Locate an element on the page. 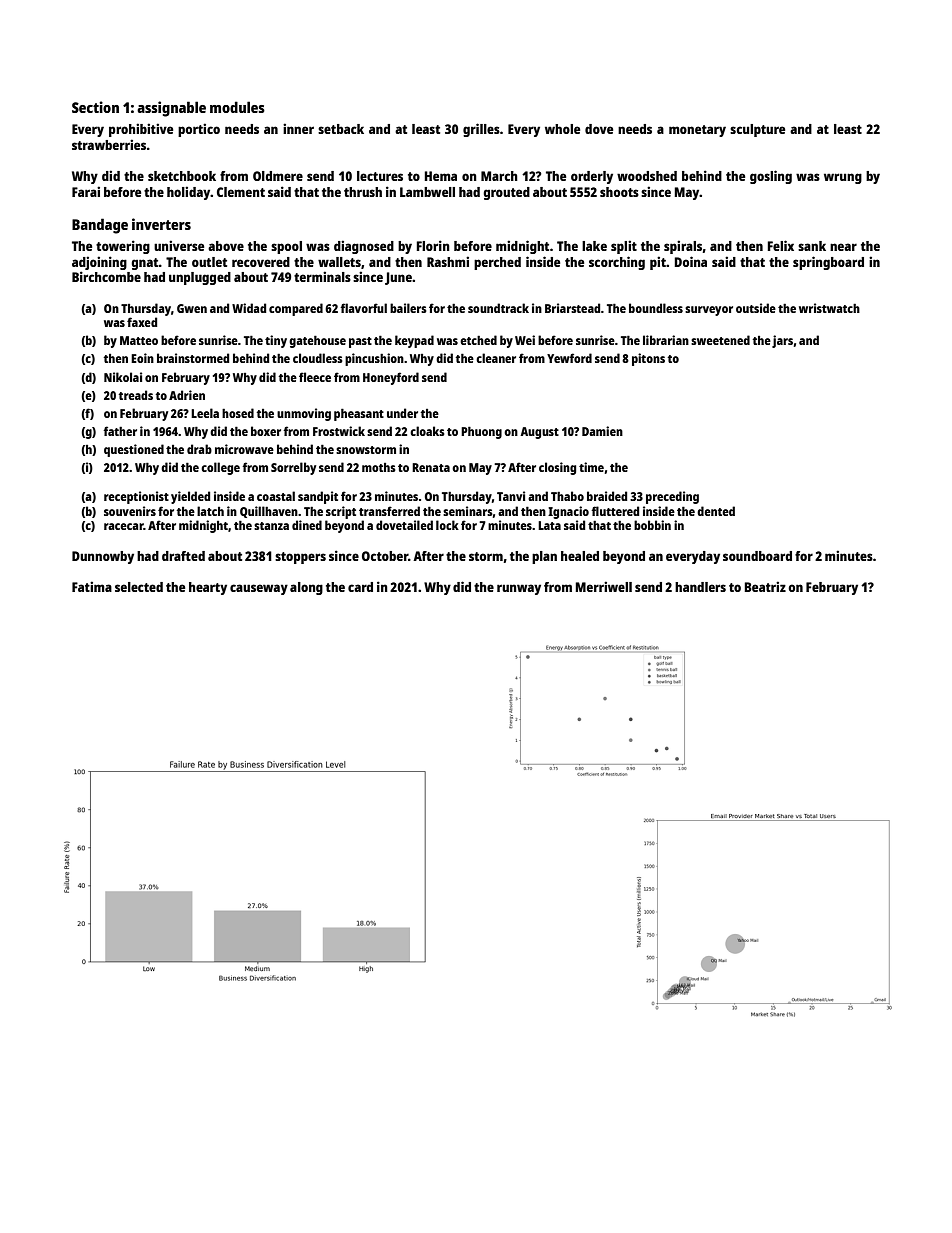 This image has width=952, height=1233. Honeyford is located at coordinates (391, 378).
